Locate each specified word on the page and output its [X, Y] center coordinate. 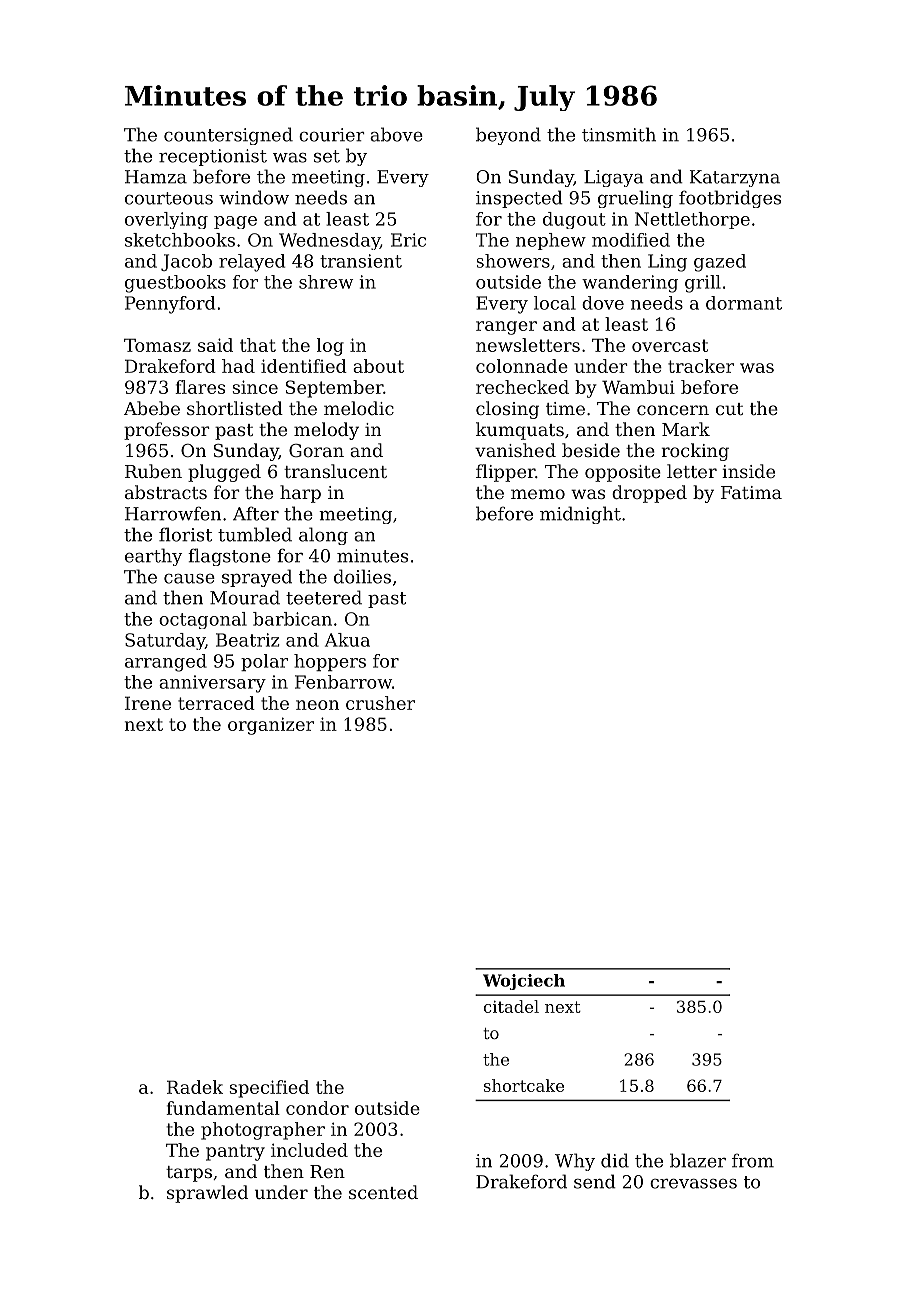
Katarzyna [735, 178]
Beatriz [247, 640]
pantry [235, 1152]
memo [538, 494]
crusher [380, 703]
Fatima [751, 492]
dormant [744, 303]
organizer [271, 726]
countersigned [228, 136]
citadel [511, 1006]
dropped [649, 494]
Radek [195, 1087]
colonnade [522, 366]
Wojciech [524, 982]
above [396, 134]
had [238, 366]
